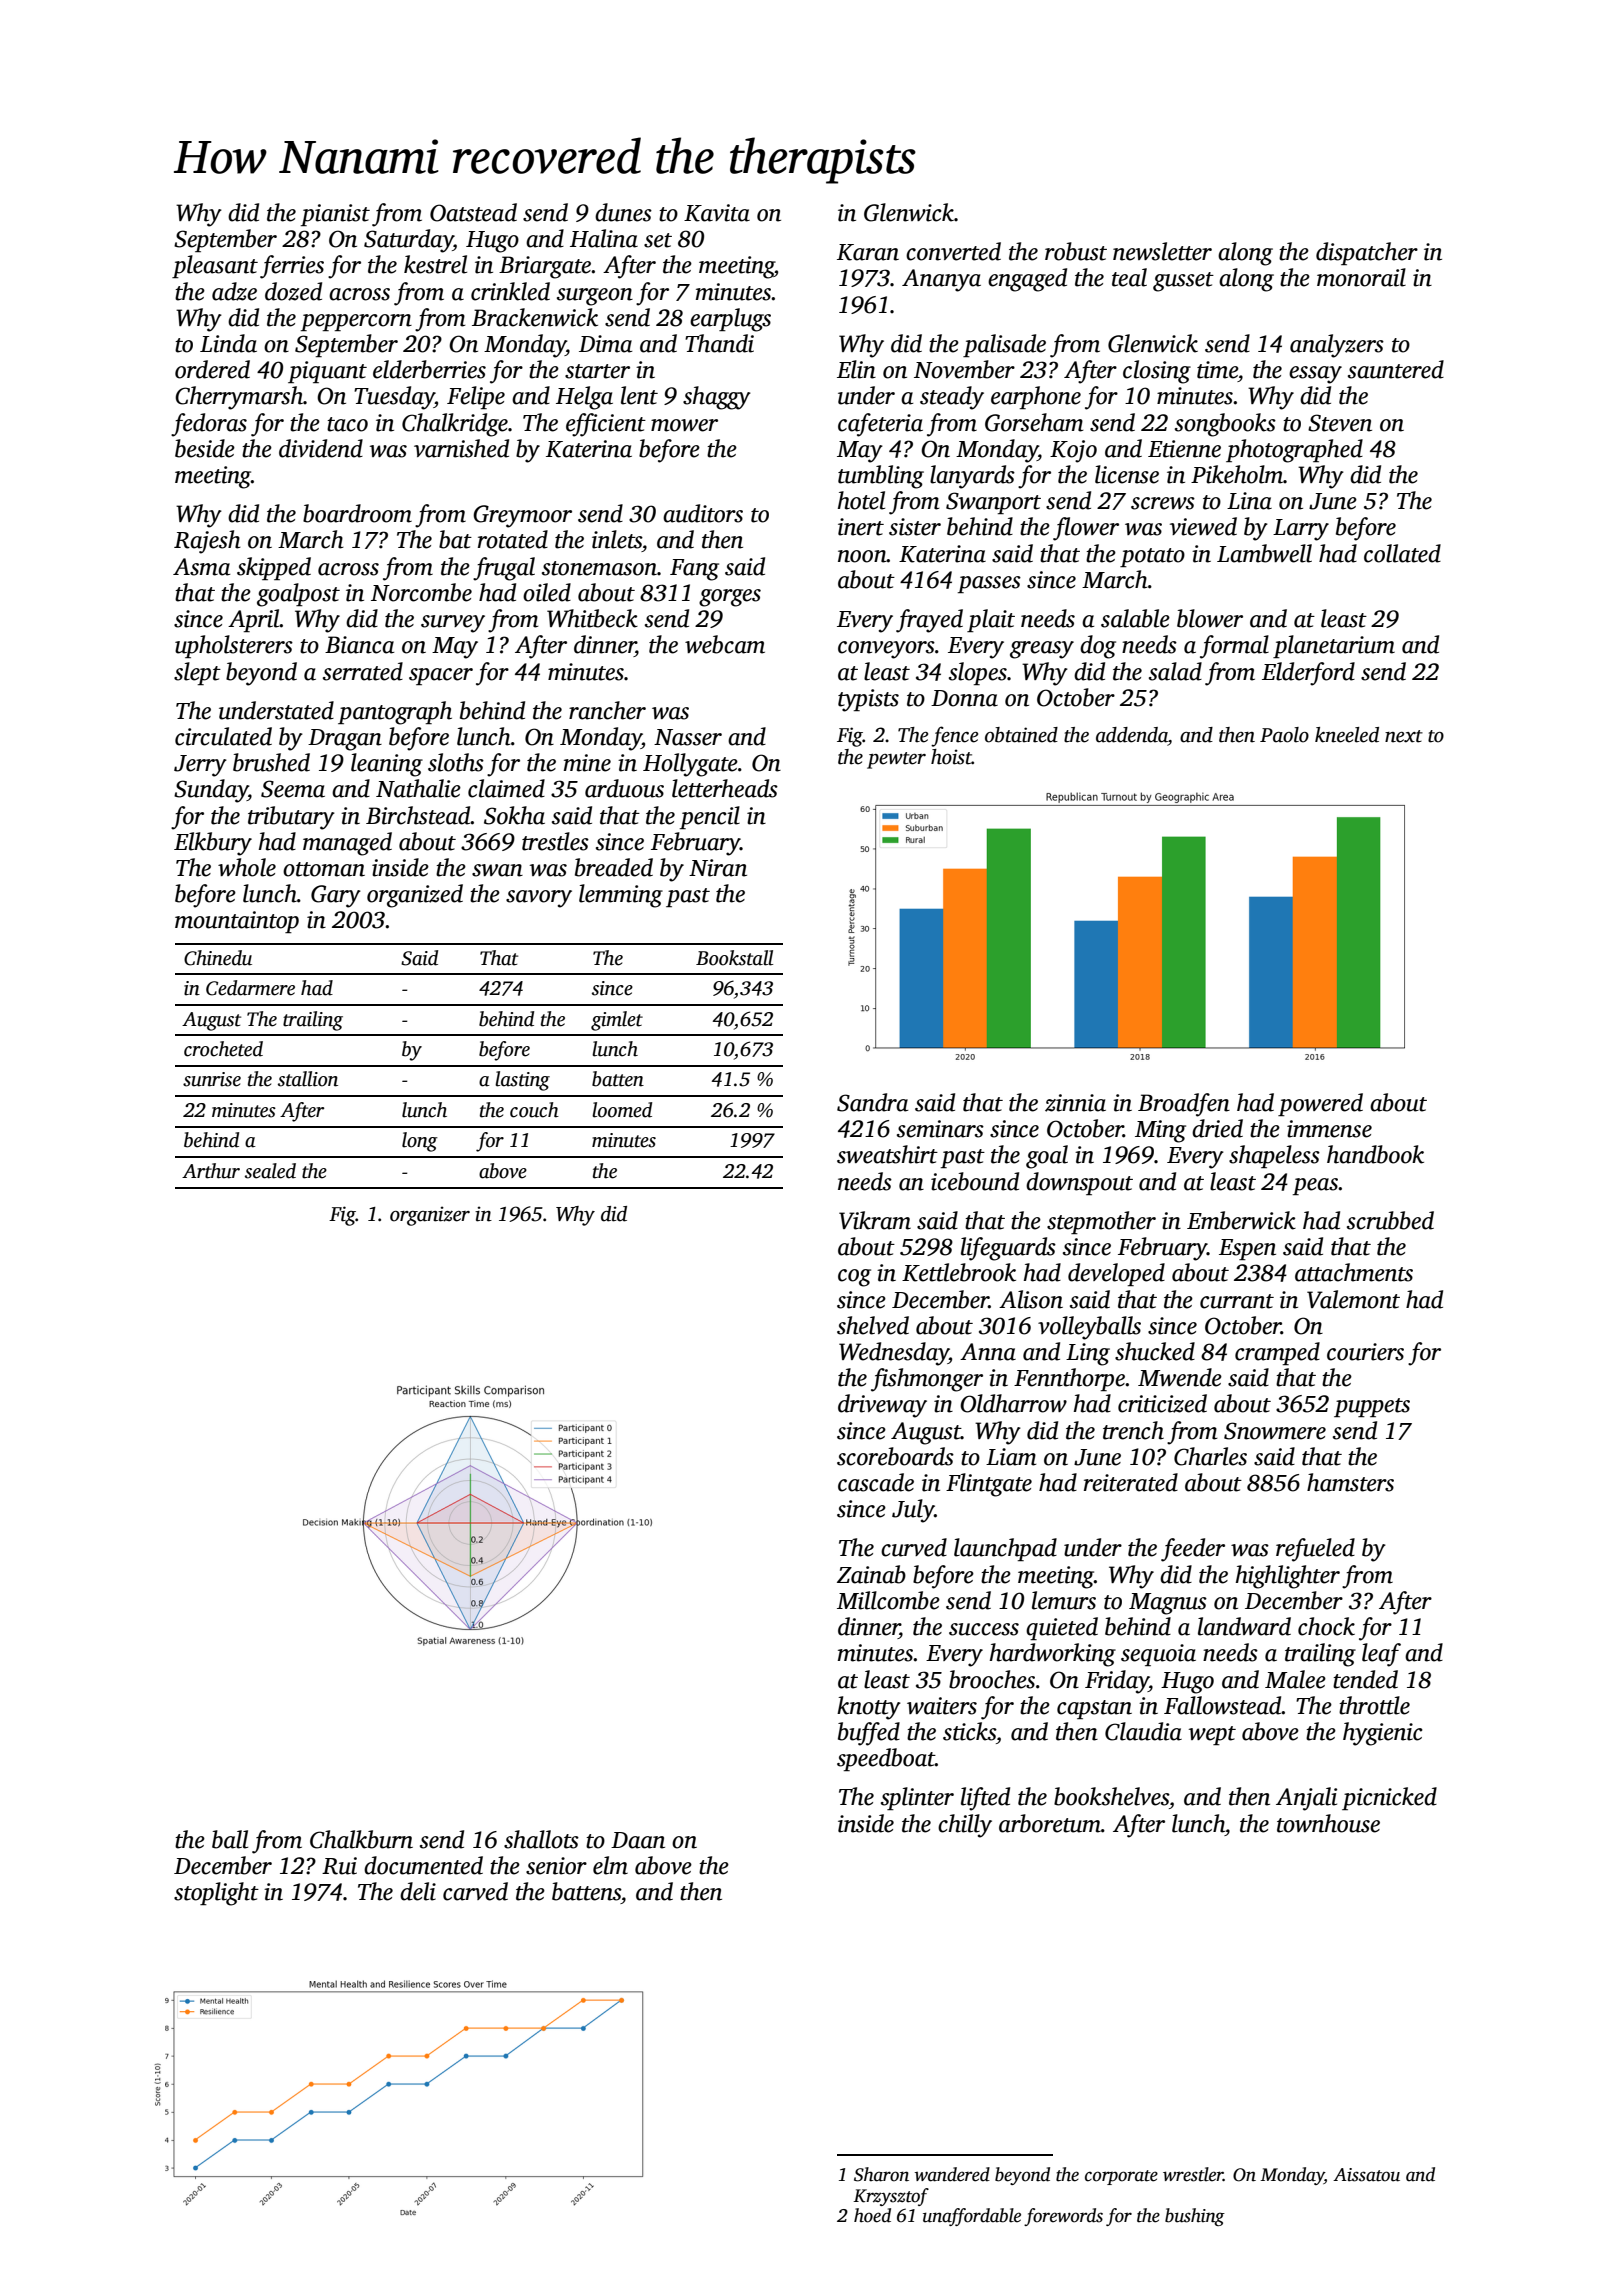  I want to click on loomed, so click(622, 1110).
